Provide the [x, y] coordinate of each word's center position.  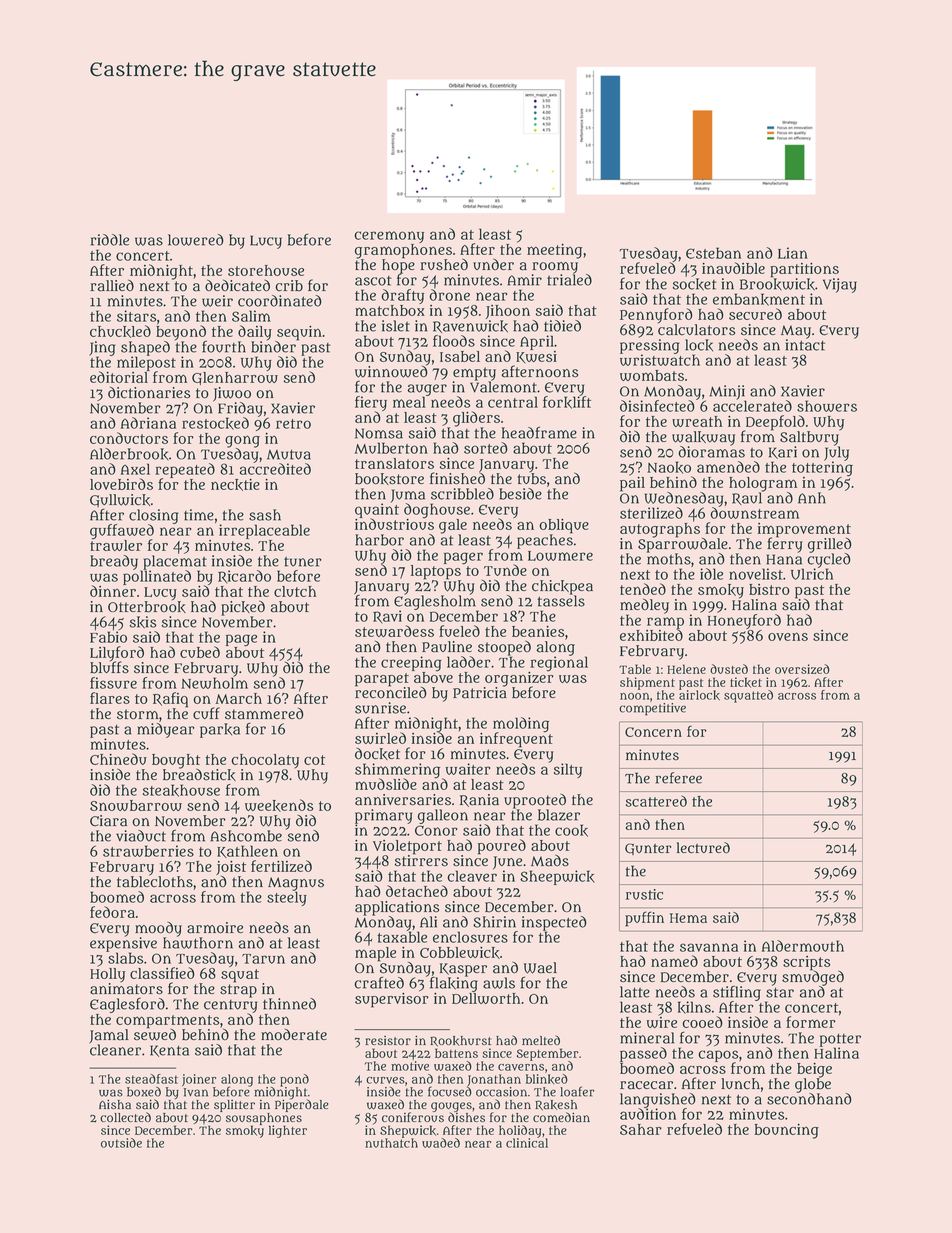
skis [143, 622]
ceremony [389, 237]
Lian [793, 253]
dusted [729, 669]
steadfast [151, 1079]
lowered [196, 240]
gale [453, 526]
